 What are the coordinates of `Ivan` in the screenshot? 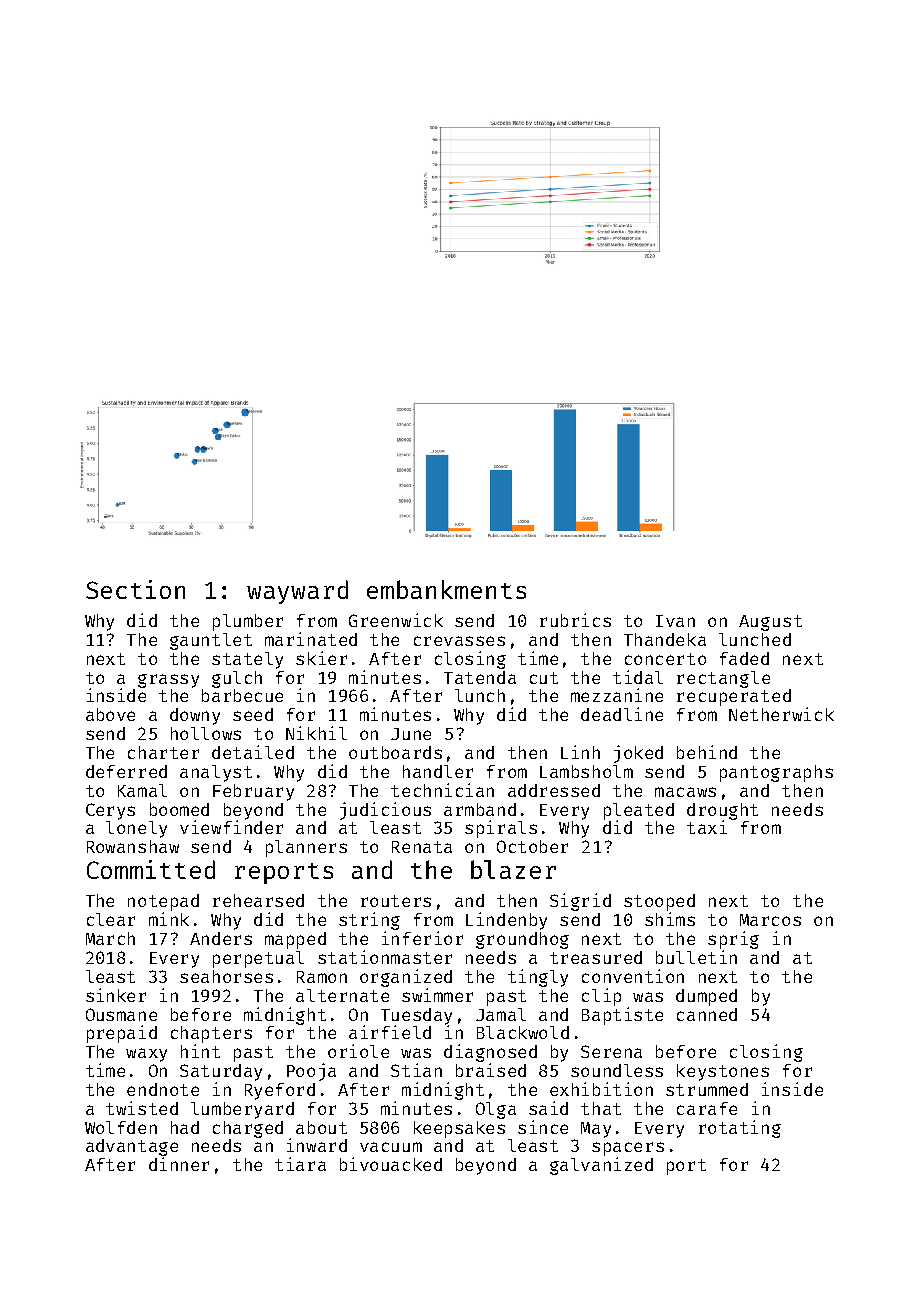 It's located at (675, 621).
